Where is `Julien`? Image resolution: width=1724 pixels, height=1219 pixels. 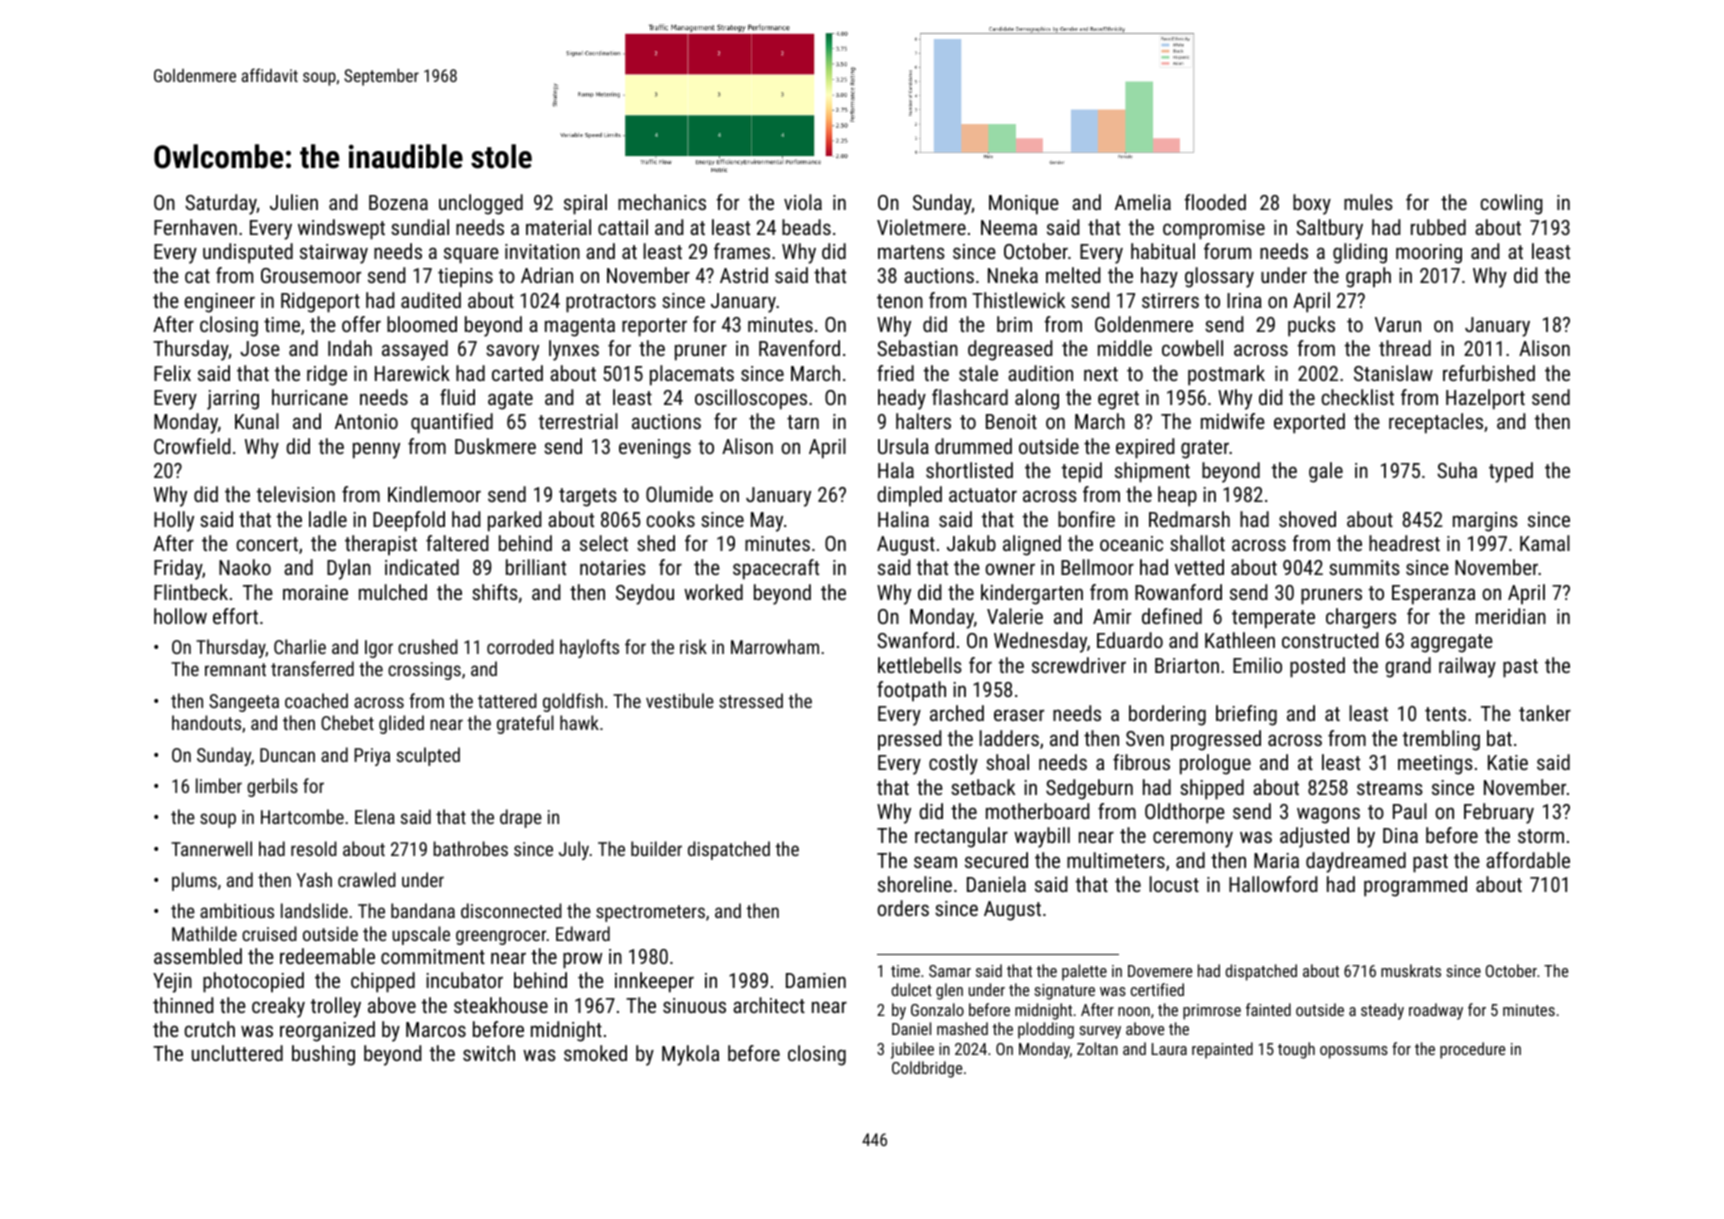
Julien is located at coordinates (294, 202).
